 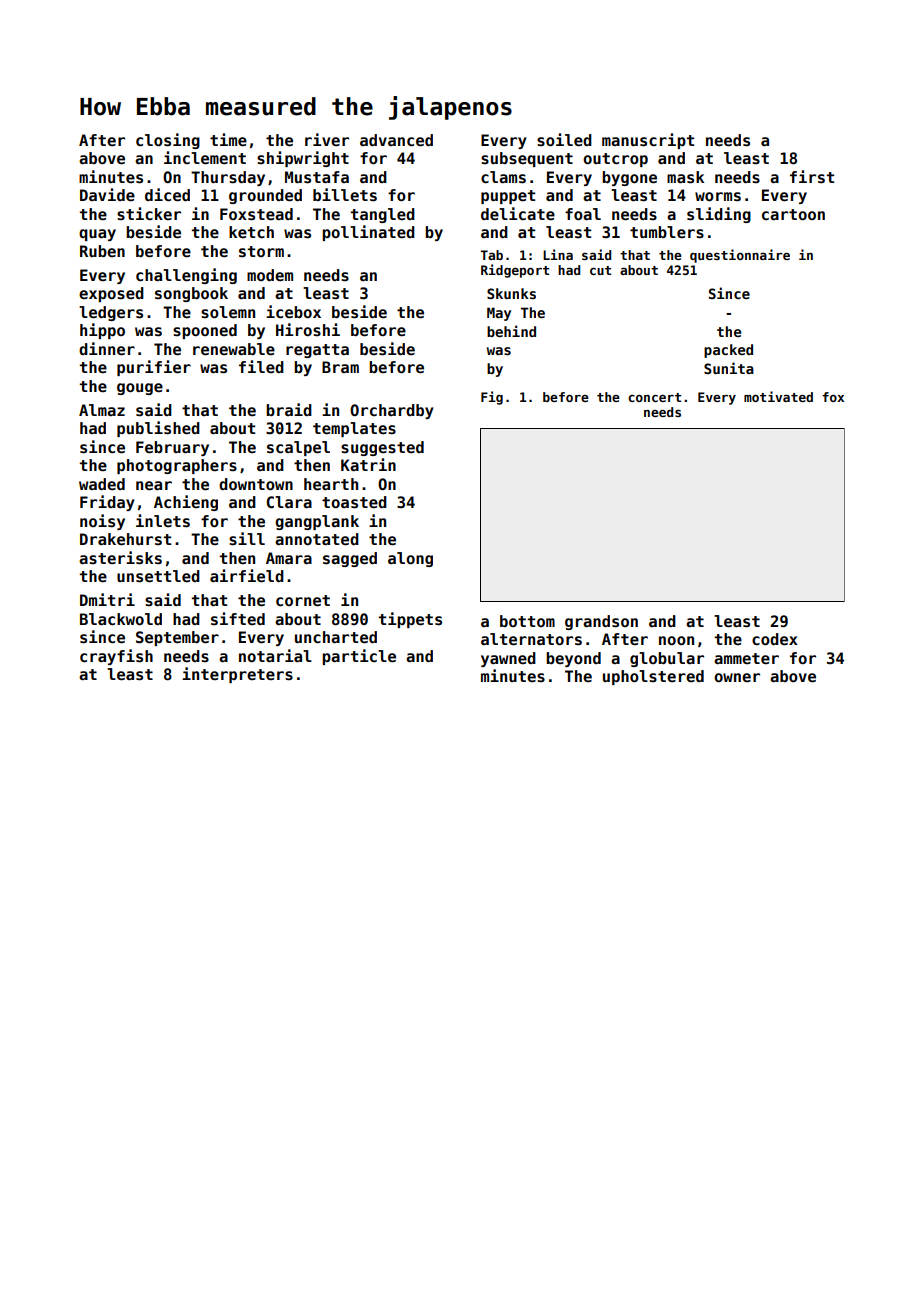 What do you see at coordinates (191, 294) in the image?
I see `songbook` at bounding box center [191, 294].
